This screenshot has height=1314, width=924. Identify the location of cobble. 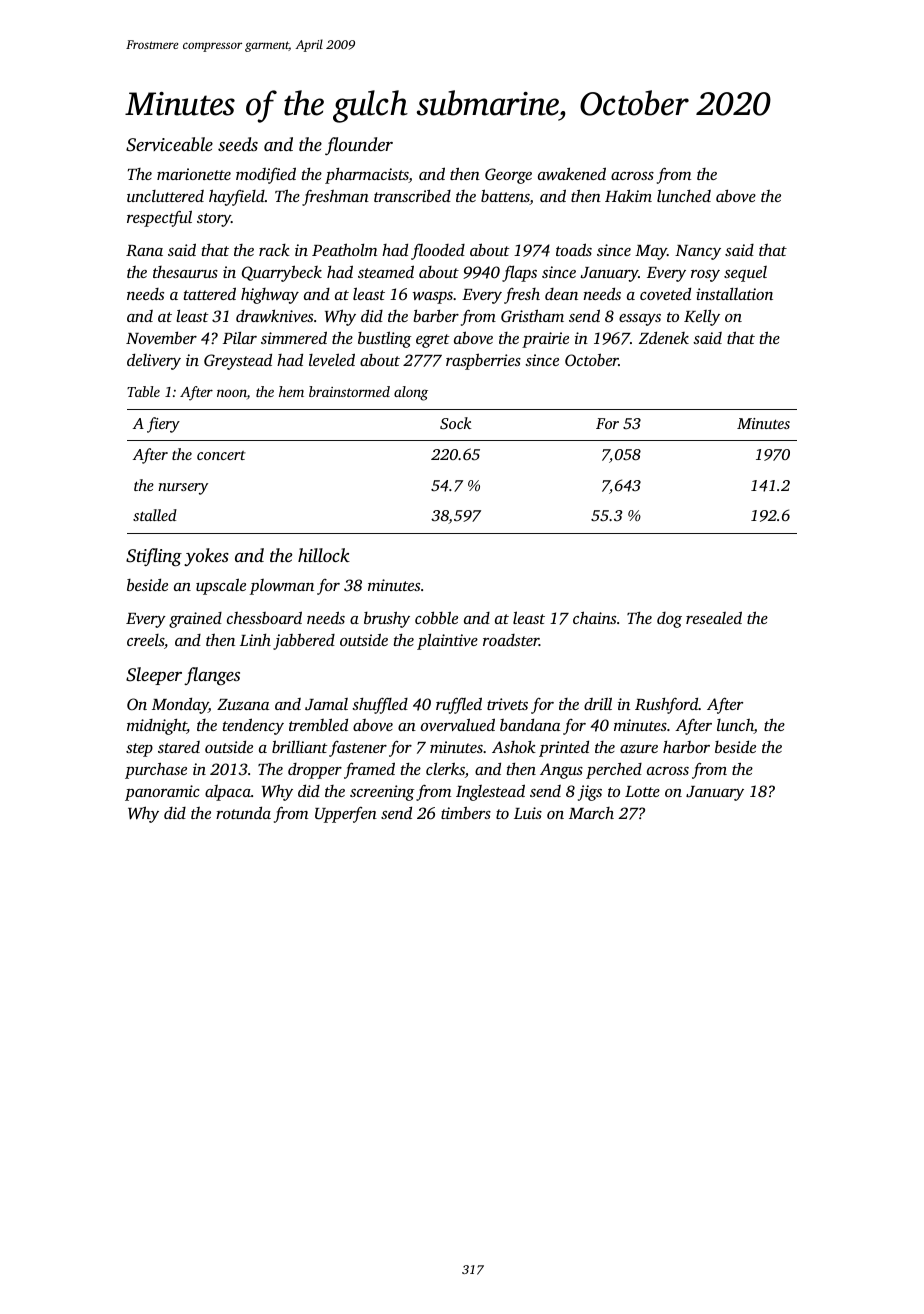
(436, 617).
